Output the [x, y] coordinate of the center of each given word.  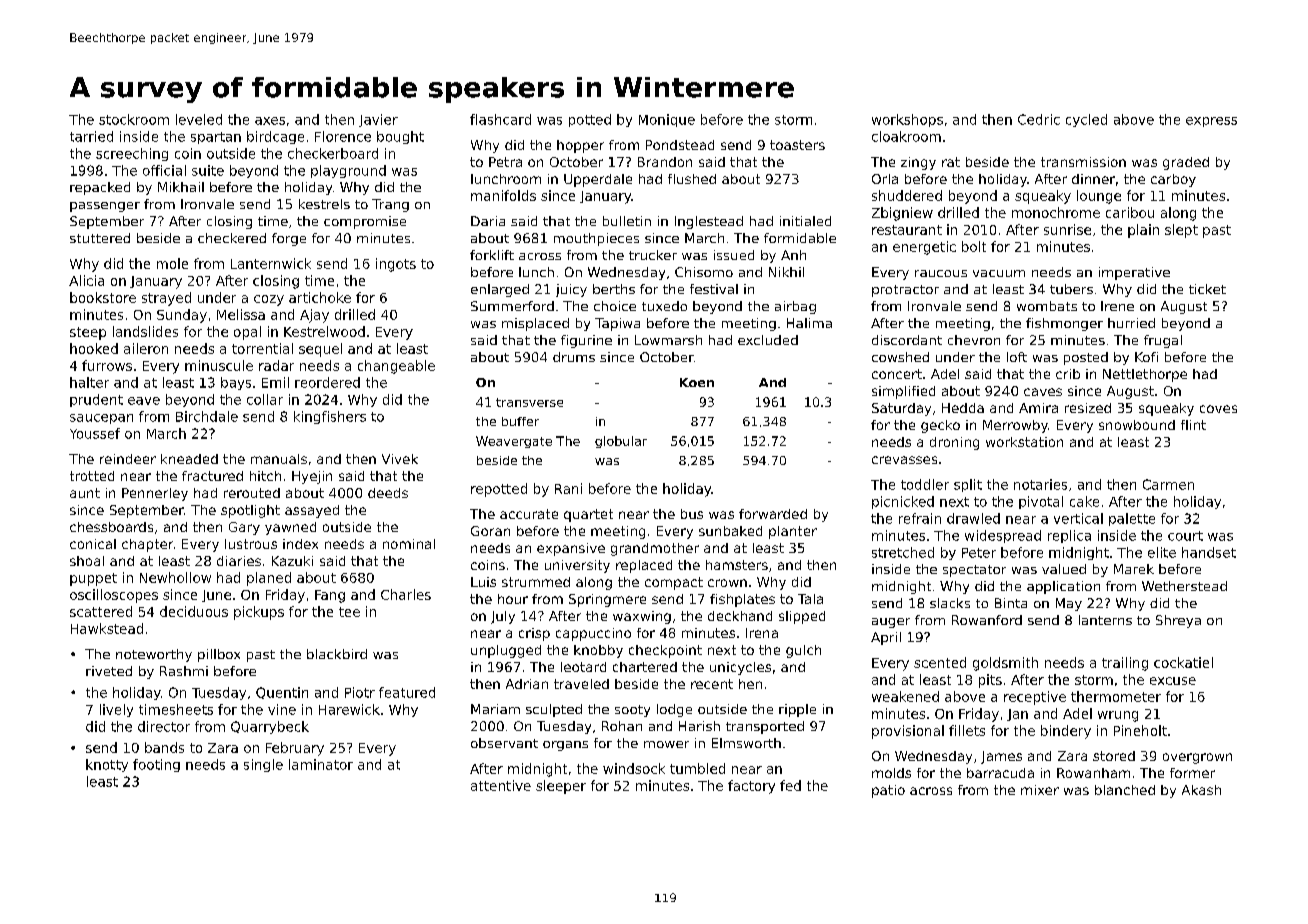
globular [621, 442]
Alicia [86, 280]
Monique [667, 120]
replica [1069, 536]
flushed [692, 179]
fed [790, 785]
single [263, 765]
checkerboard [333, 153]
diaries [239, 561]
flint [1193, 425]
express [1211, 122]
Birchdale [207, 416]
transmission [1083, 162]
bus [692, 514]
